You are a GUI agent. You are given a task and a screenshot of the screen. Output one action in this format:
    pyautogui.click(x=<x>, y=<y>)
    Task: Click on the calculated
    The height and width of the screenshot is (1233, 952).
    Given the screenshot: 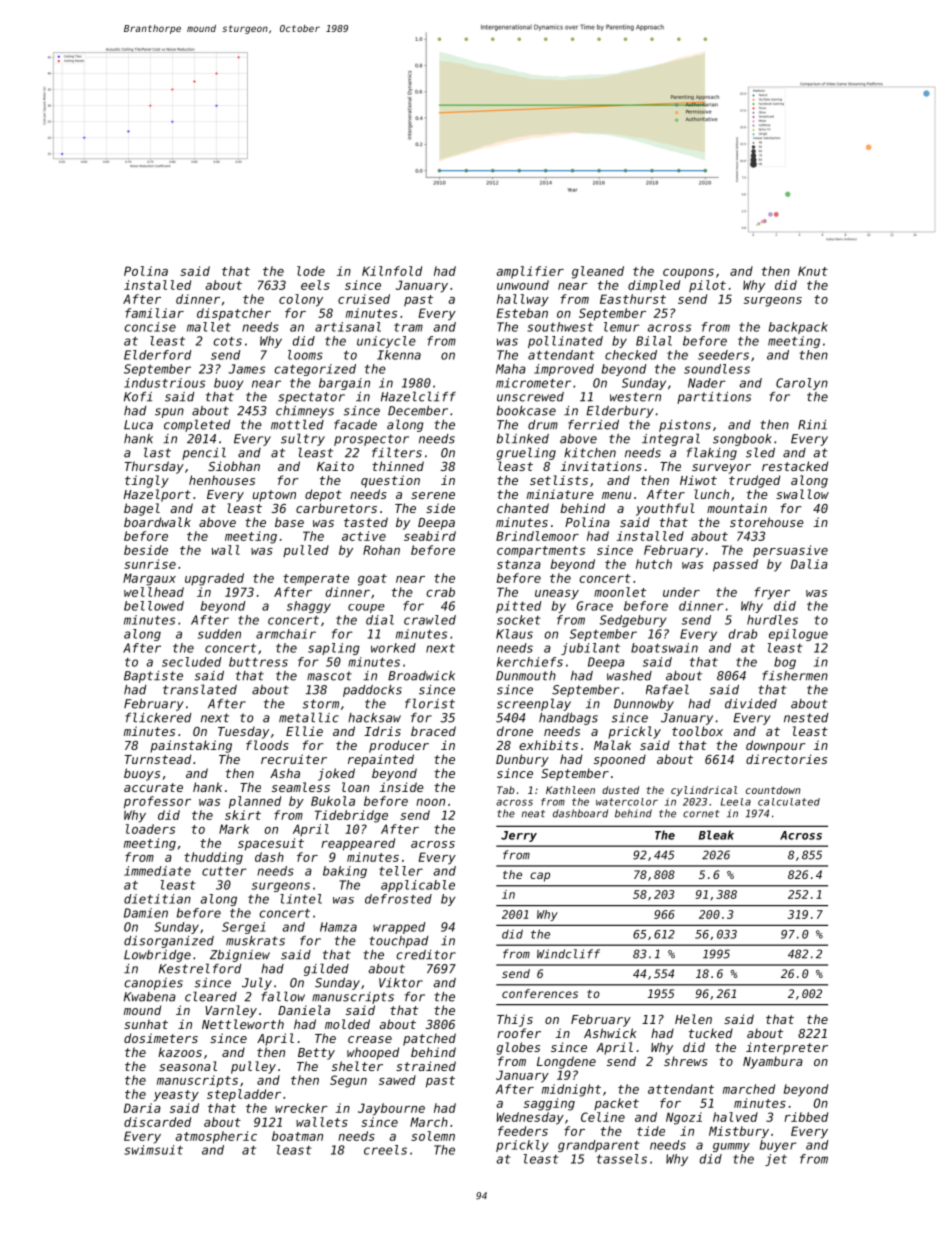 What is the action you would take?
    pyautogui.click(x=789, y=802)
